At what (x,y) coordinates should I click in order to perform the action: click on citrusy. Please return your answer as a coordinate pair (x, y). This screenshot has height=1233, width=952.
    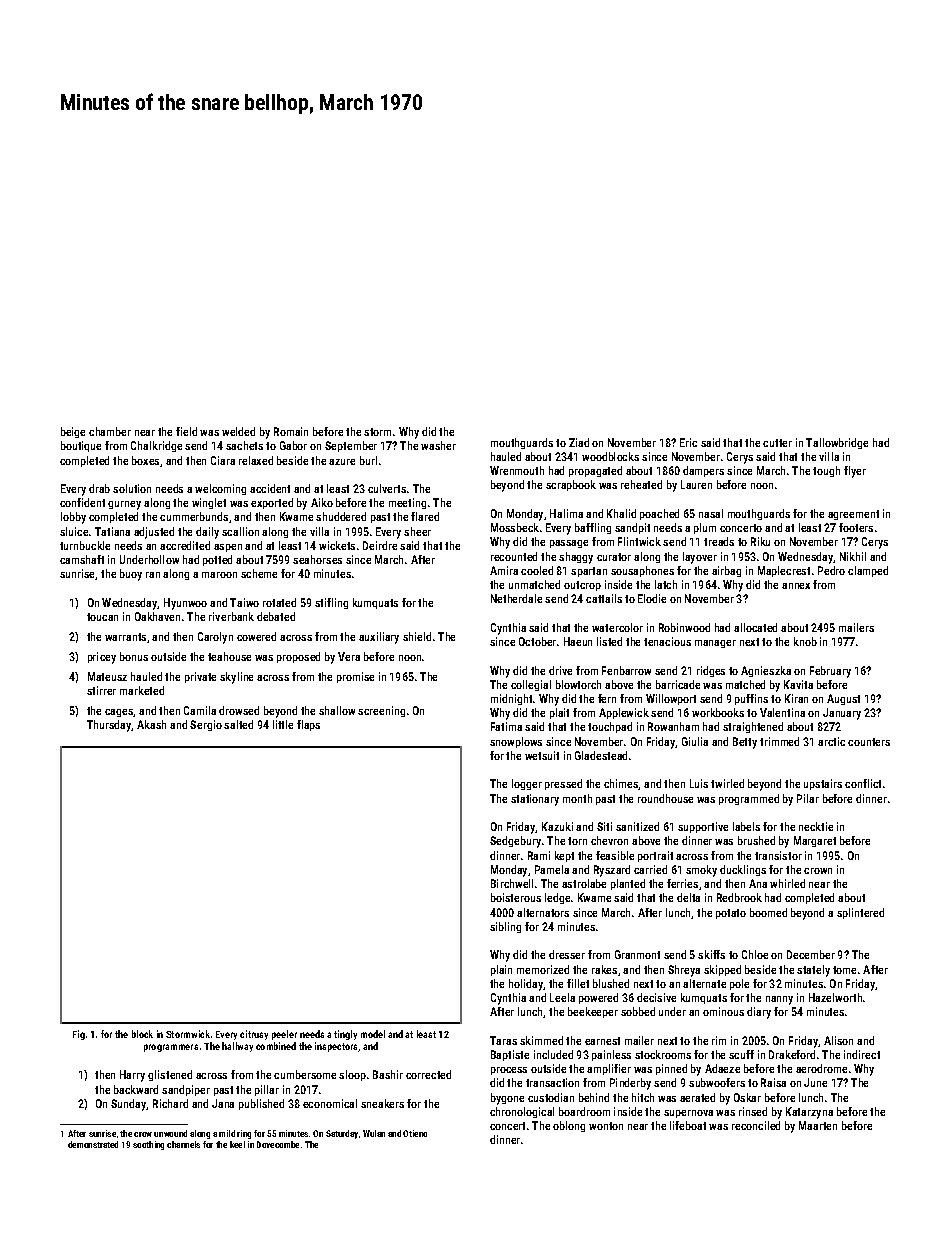
    Looking at the image, I should click on (254, 1035).
